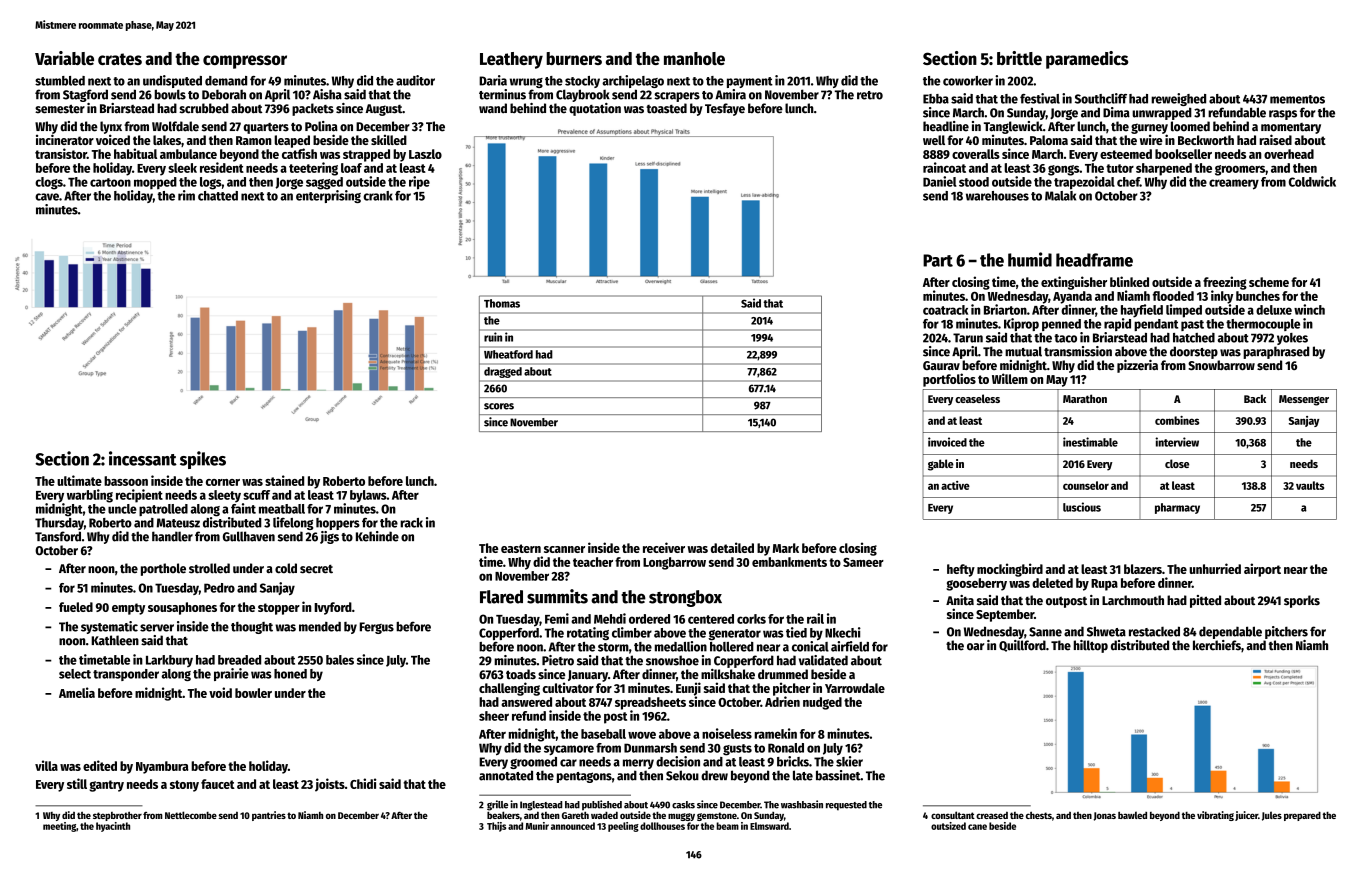  What do you see at coordinates (1094, 260) in the screenshot?
I see `headframe` at bounding box center [1094, 260].
